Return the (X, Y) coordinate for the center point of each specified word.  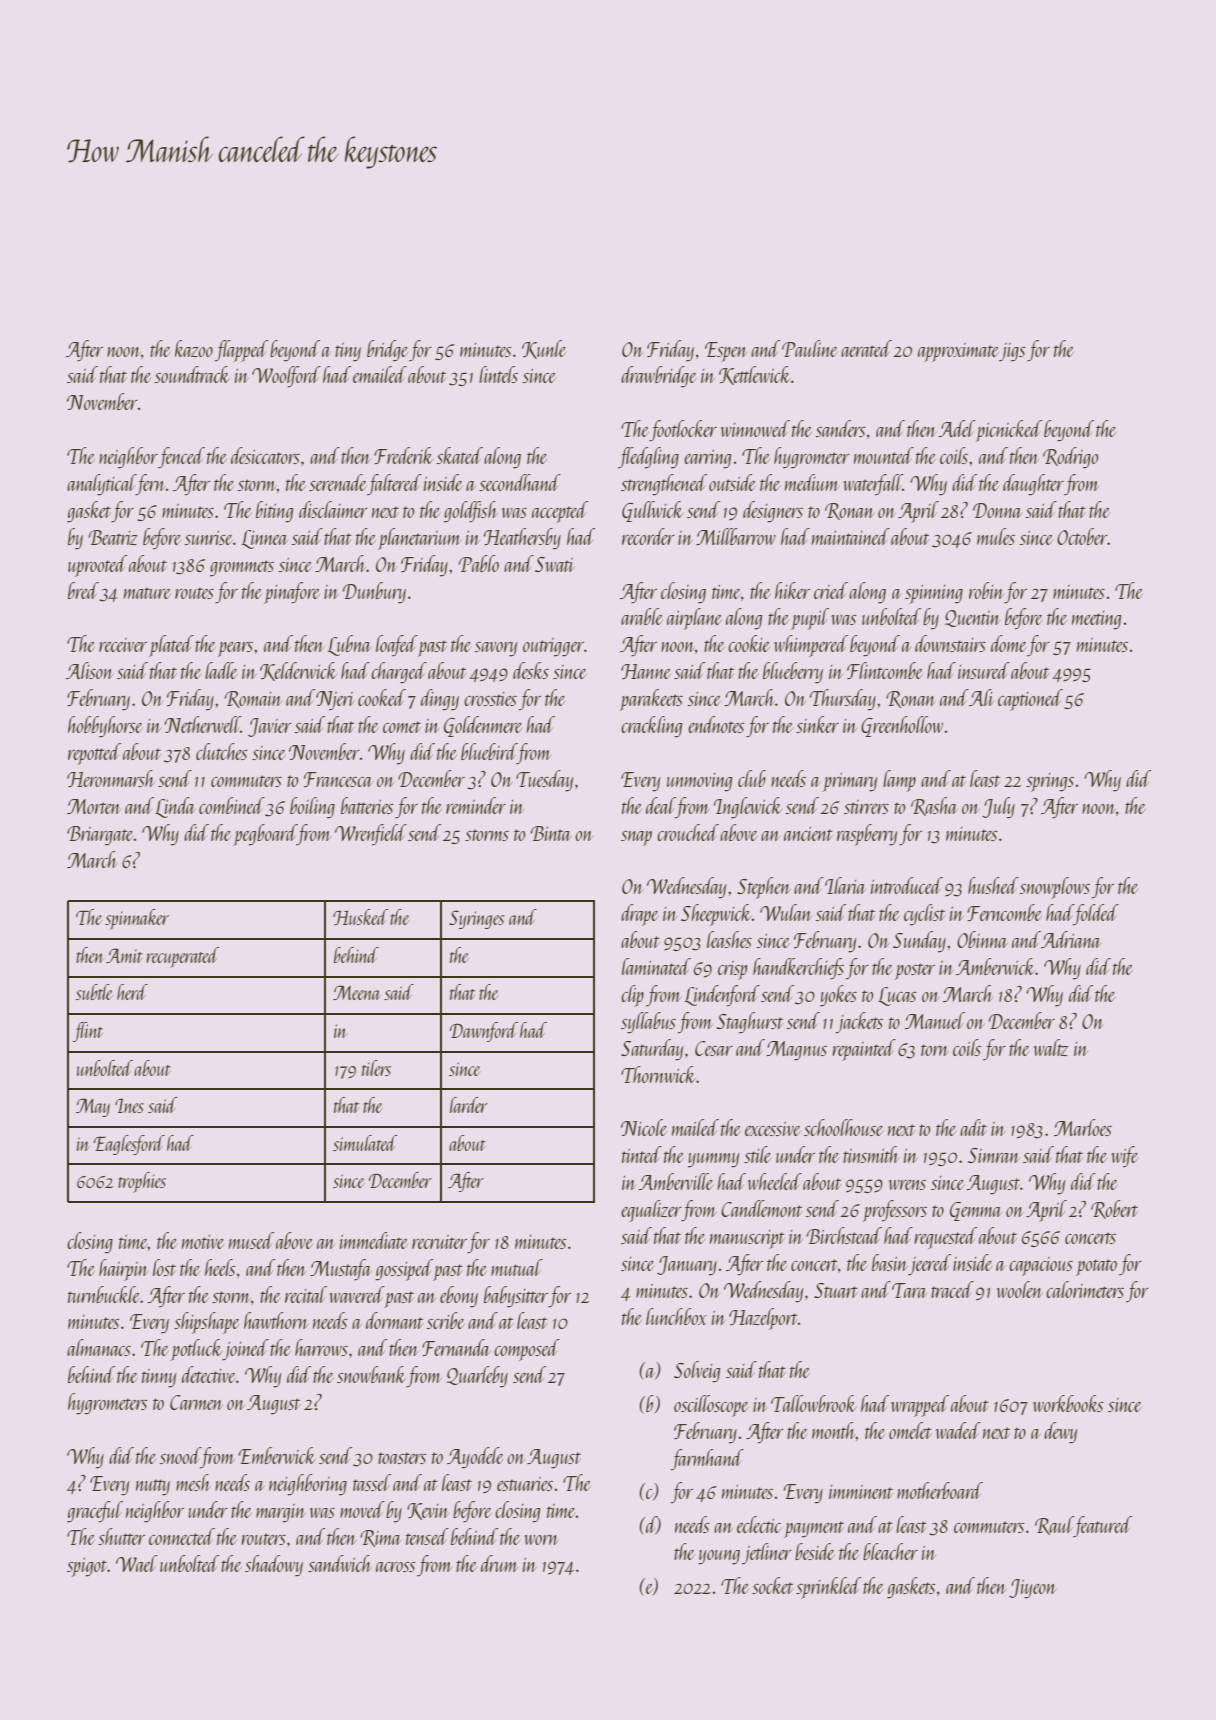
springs (1050, 782)
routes (194, 593)
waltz (1050, 1047)
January (687, 1266)
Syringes (476, 919)
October (1082, 536)
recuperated (182, 957)
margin (281, 1513)
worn (541, 1540)
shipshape (206, 1323)
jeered (929, 1265)
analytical (101, 485)
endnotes (716, 724)
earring (707, 459)
